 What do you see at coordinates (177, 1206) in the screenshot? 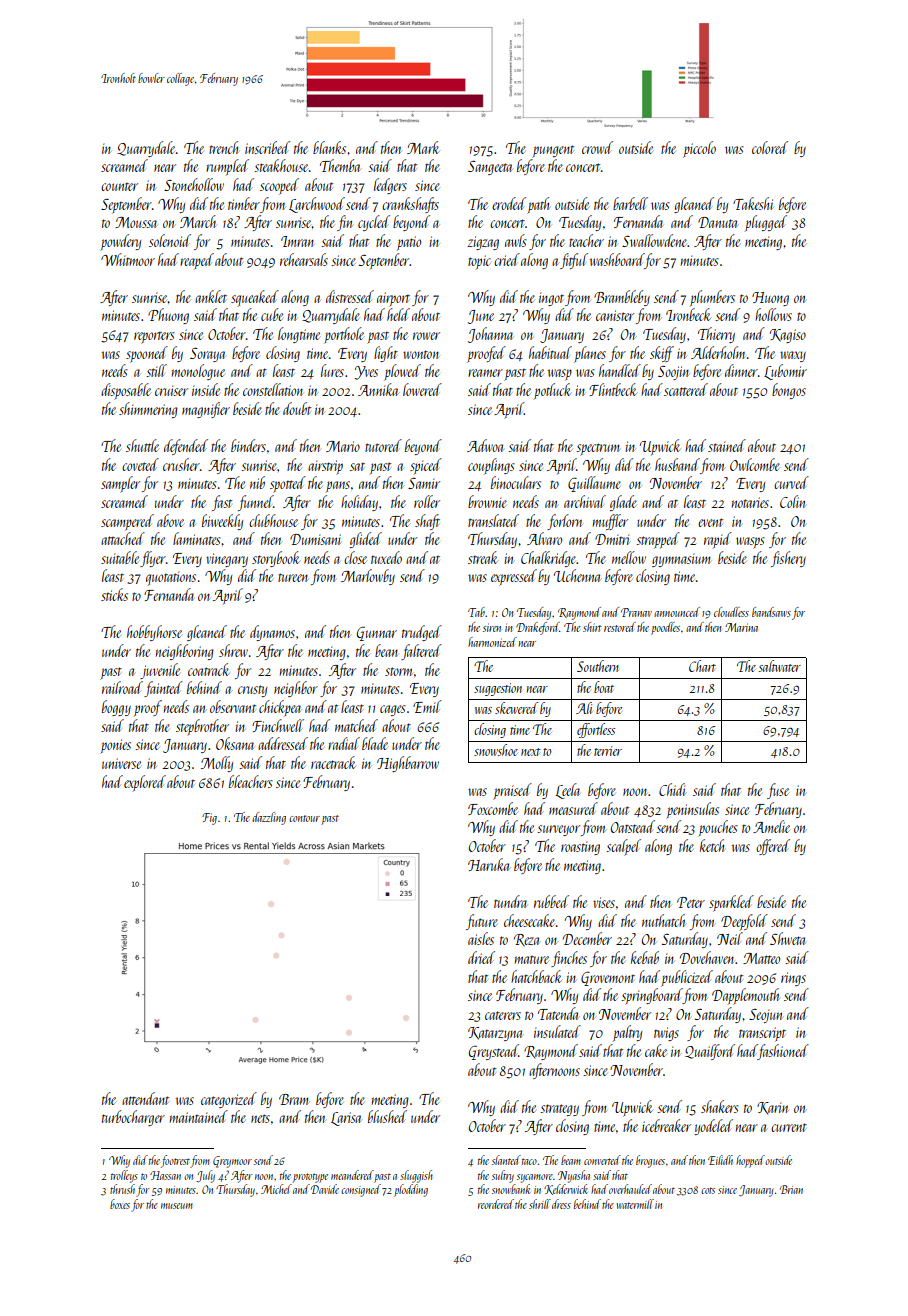
I see `museum` at bounding box center [177, 1206].
